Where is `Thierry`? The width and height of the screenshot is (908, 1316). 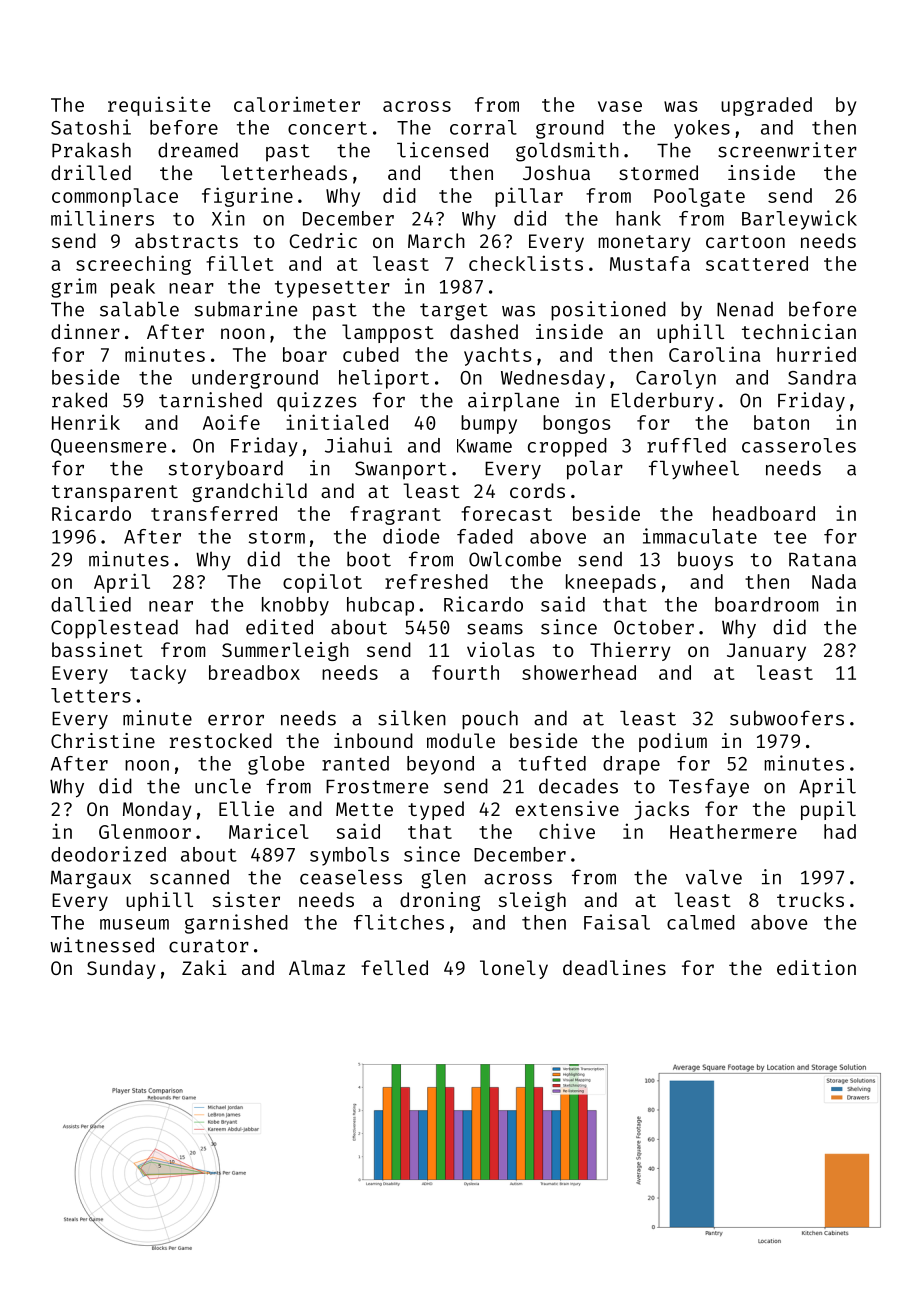 Thierry is located at coordinates (630, 651).
